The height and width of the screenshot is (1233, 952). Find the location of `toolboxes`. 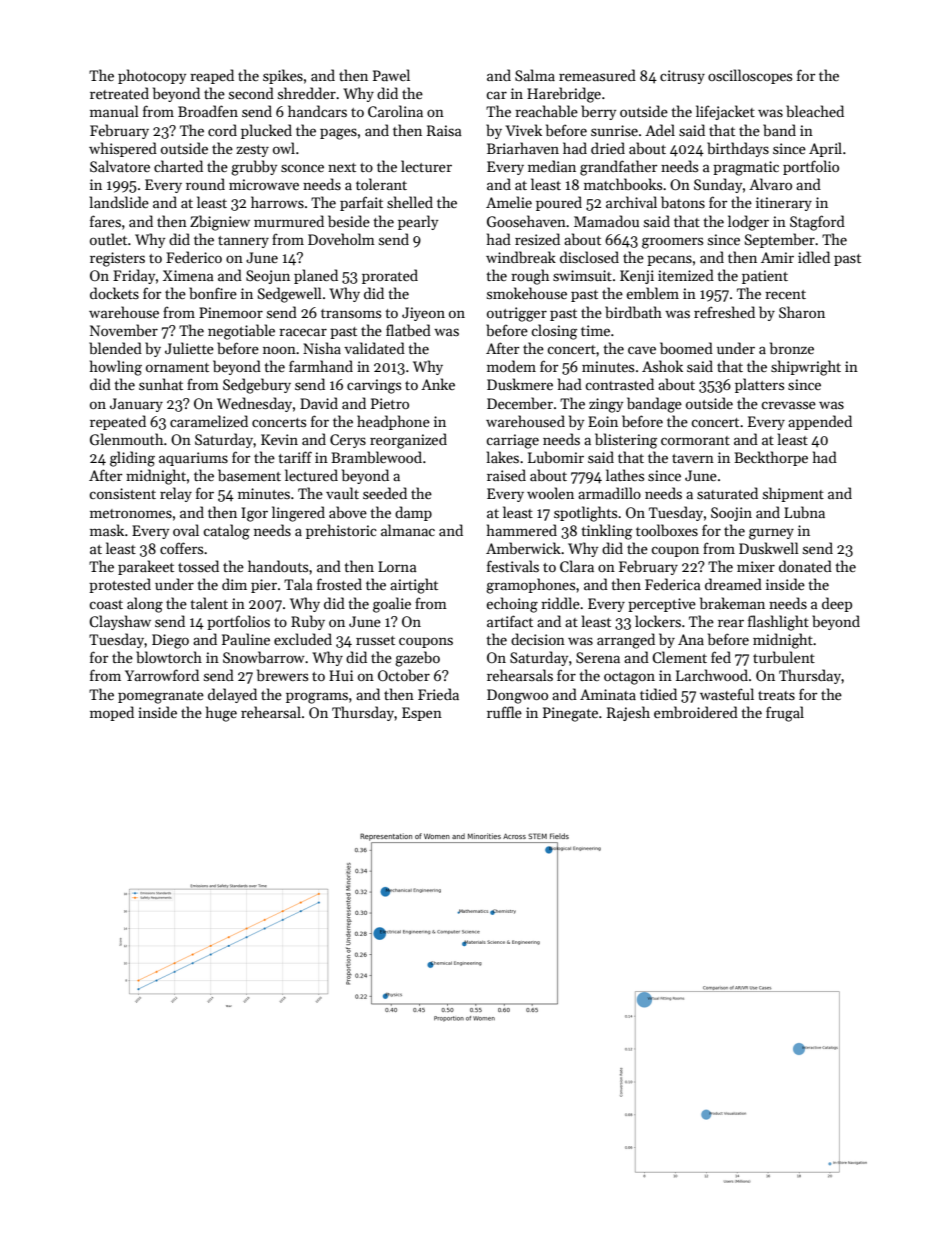

toolboxes is located at coordinates (667, 530).
